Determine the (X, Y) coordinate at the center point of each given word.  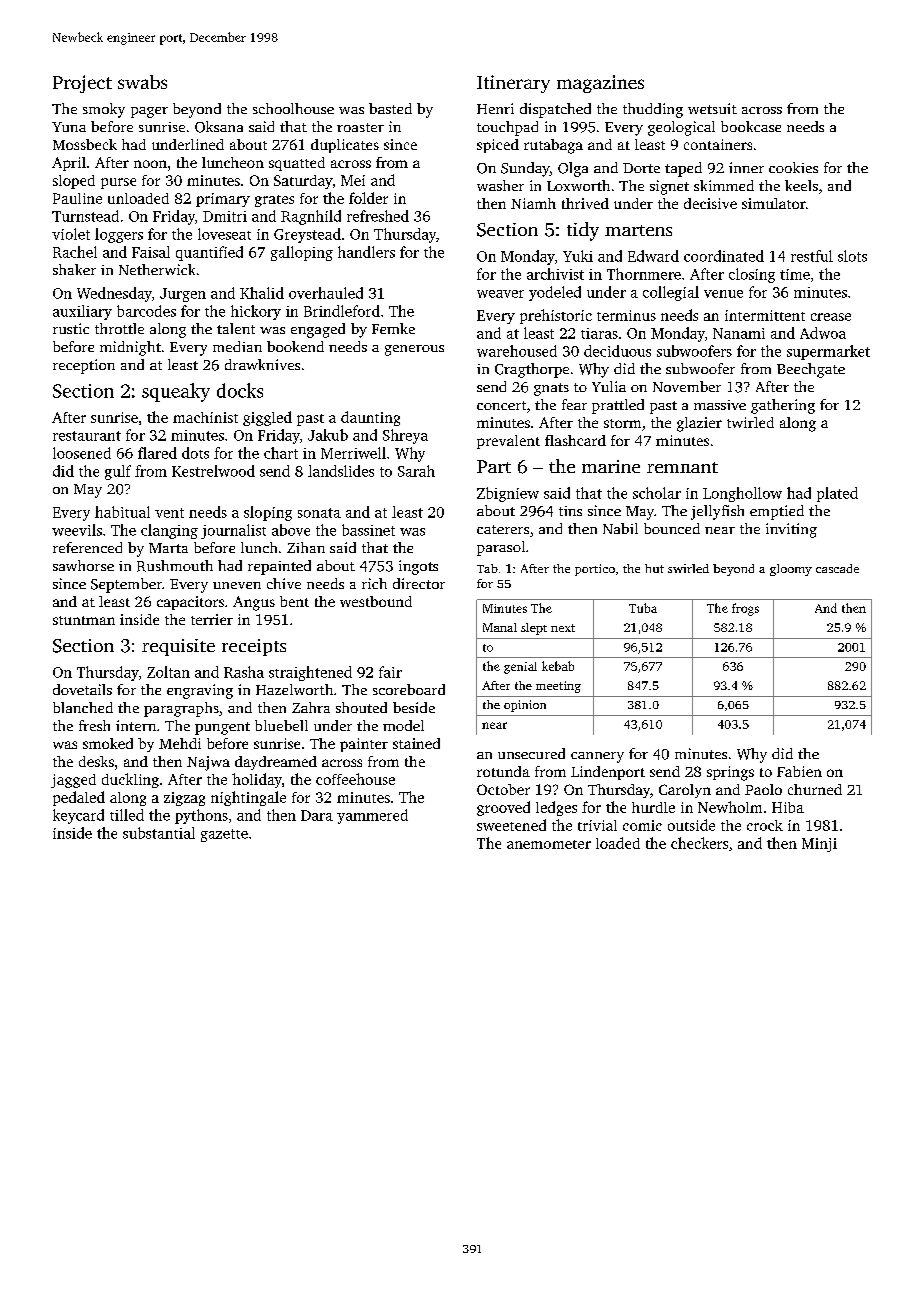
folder (368, 198)
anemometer (549, 844)
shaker (74, 269)
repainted (279, 567)
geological (681, 128)
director (419, 583)
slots (852, 256)
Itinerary (513, 84)
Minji (819, 845)
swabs (142, 82)
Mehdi (180, 743)
